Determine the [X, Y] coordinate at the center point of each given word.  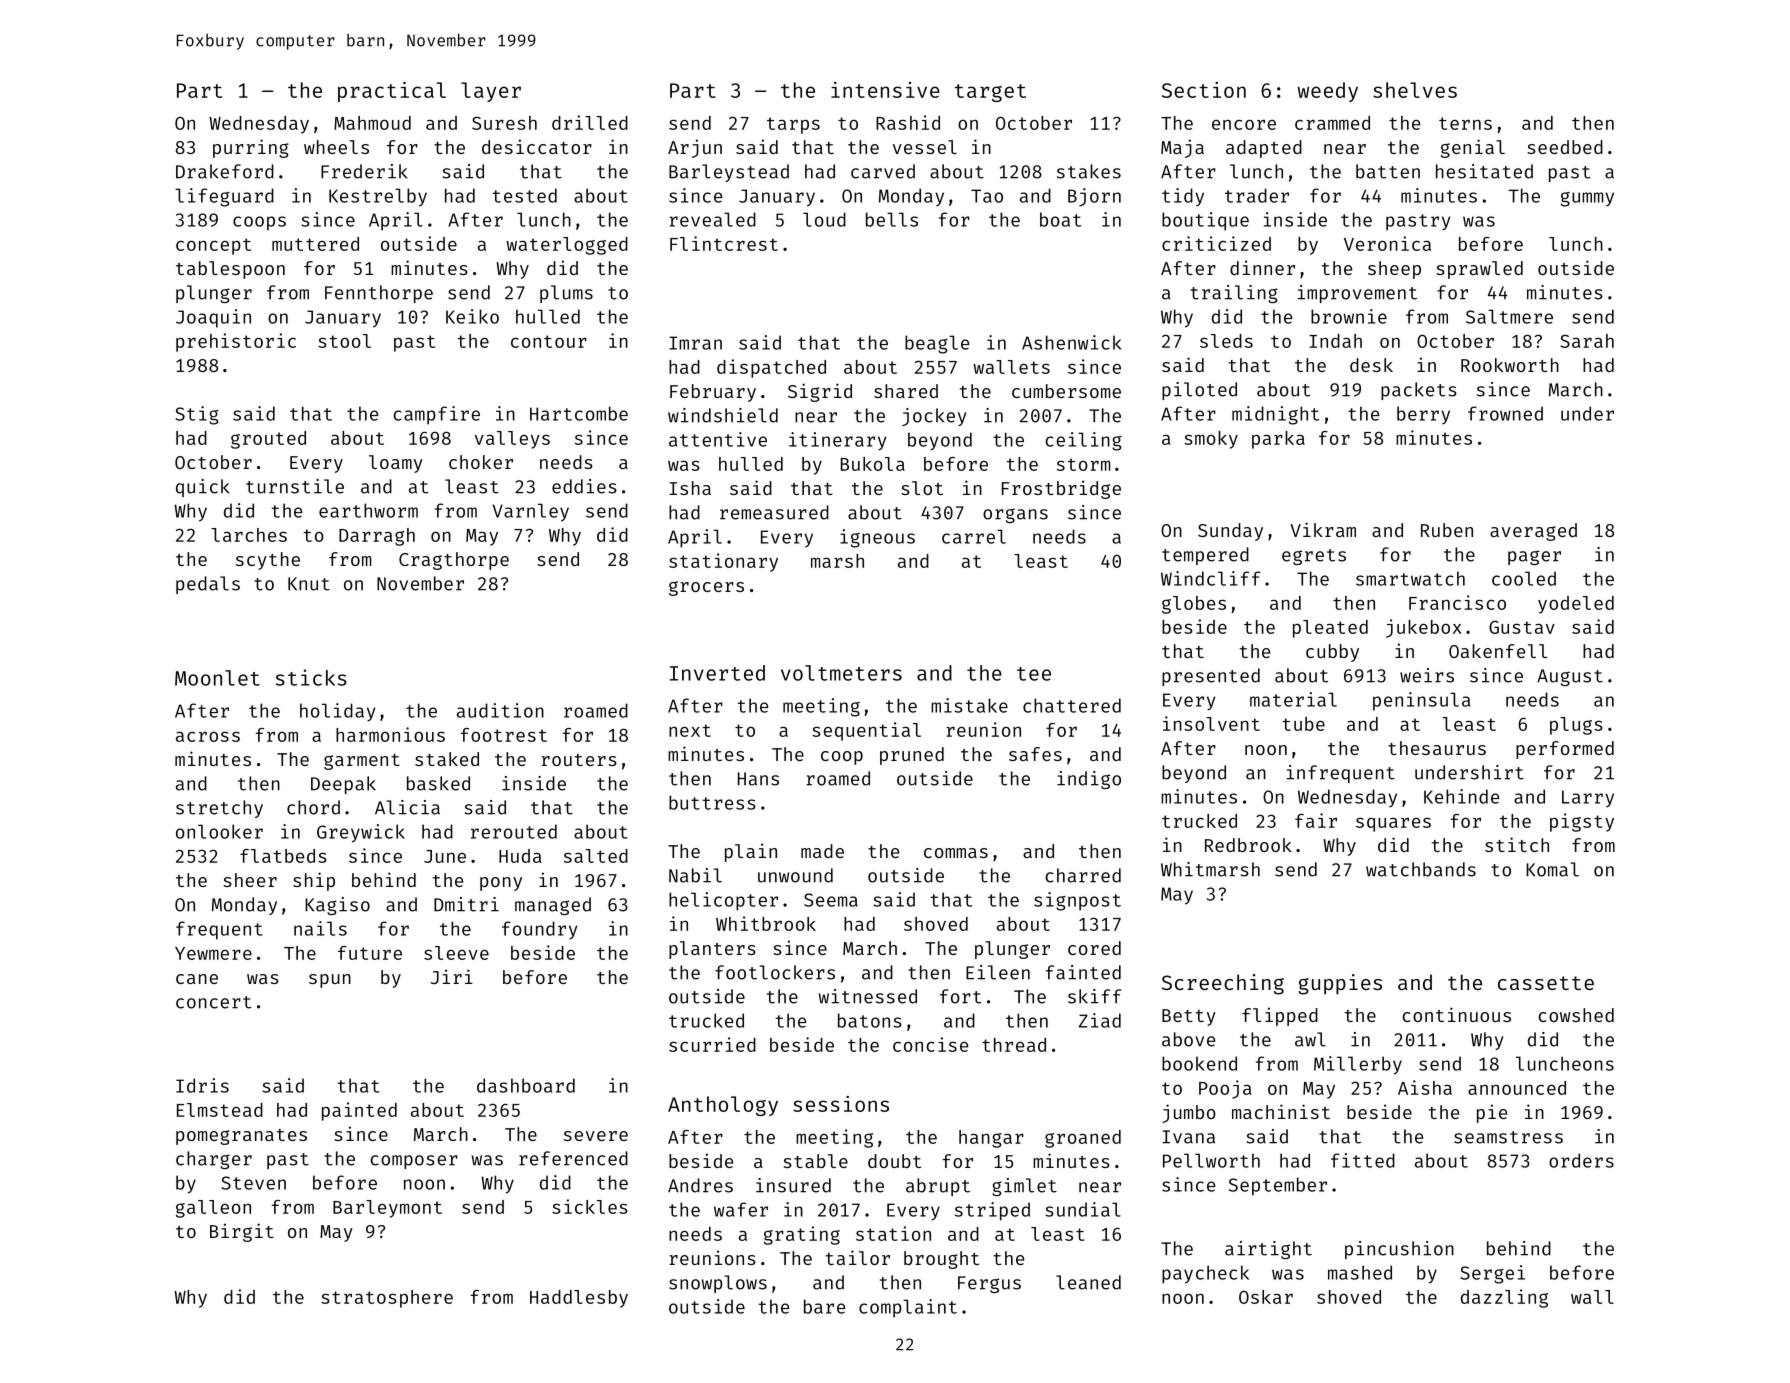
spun [330, 981]
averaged [1533, 532]
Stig [197, 415]
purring [251, 148]
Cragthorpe [454, 561]
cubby [1332, 653]
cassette [1546, 983]
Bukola [873, 464]
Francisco [1457, 602]
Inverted [717, 673]
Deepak [343, 785]
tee [1034, 674]
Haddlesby [579, 1299]
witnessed [868, 996]
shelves [1415, 90]
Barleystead [729, 173]
